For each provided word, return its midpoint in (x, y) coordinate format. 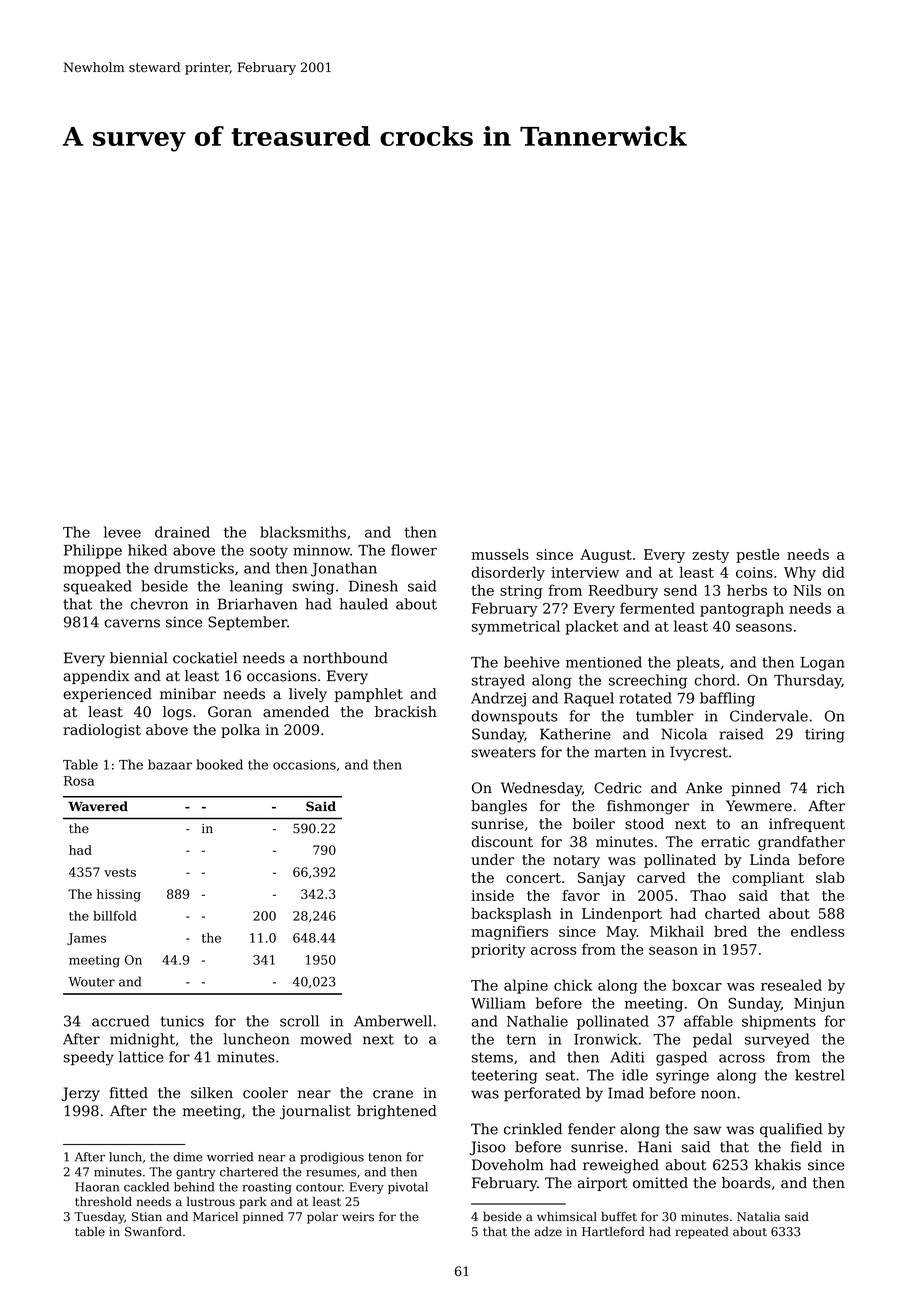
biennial (139, 658)
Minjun (819, 1005)
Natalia (758, 1217)
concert (533, 878)
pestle (757, 555)
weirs (358, 1217)
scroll (299, 1021)
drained (182, 532)
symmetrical (516, 627)
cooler (265, 1093)
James (86, 939)
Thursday (808, 681)
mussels (500, 554)
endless (818, 931)
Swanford (153, 1232)
